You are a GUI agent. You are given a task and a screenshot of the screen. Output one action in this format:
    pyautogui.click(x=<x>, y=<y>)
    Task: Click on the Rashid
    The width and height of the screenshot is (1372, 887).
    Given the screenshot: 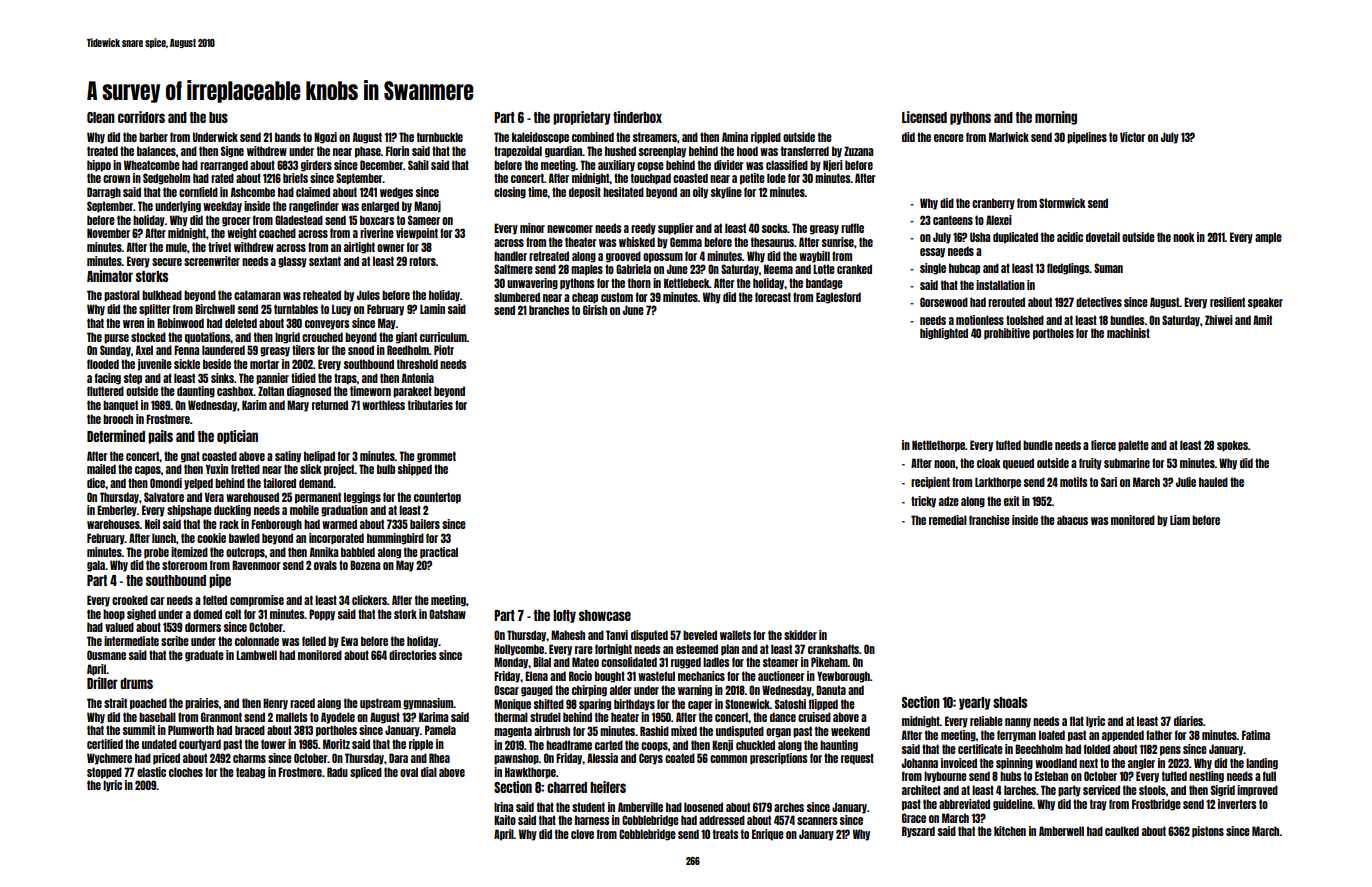 What is the action you would take?
    pyautogui.click(x=654, y=731)
